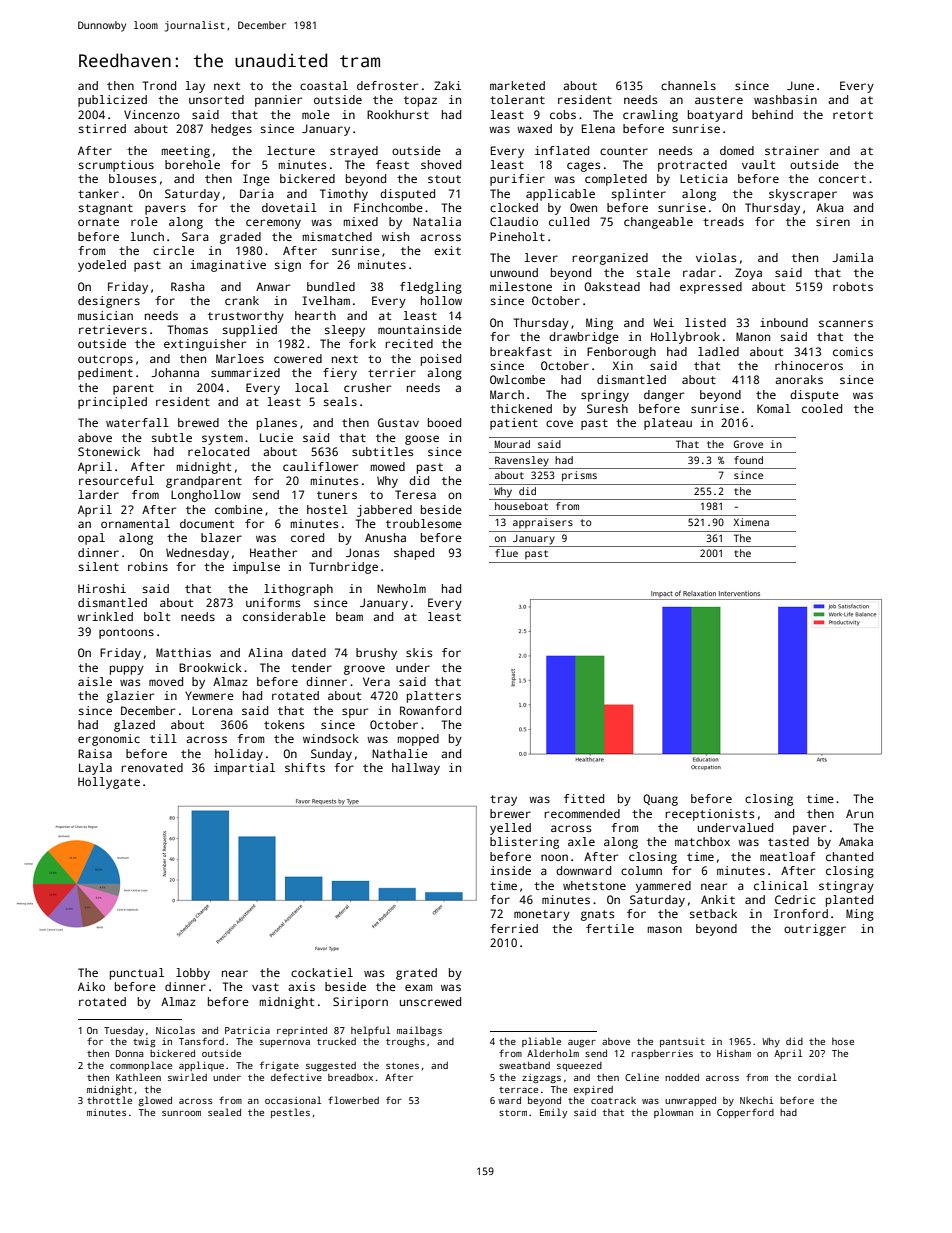  Describe the element at coordinates (785, 99) in the screenshot. I see `washbasin` at that location.
